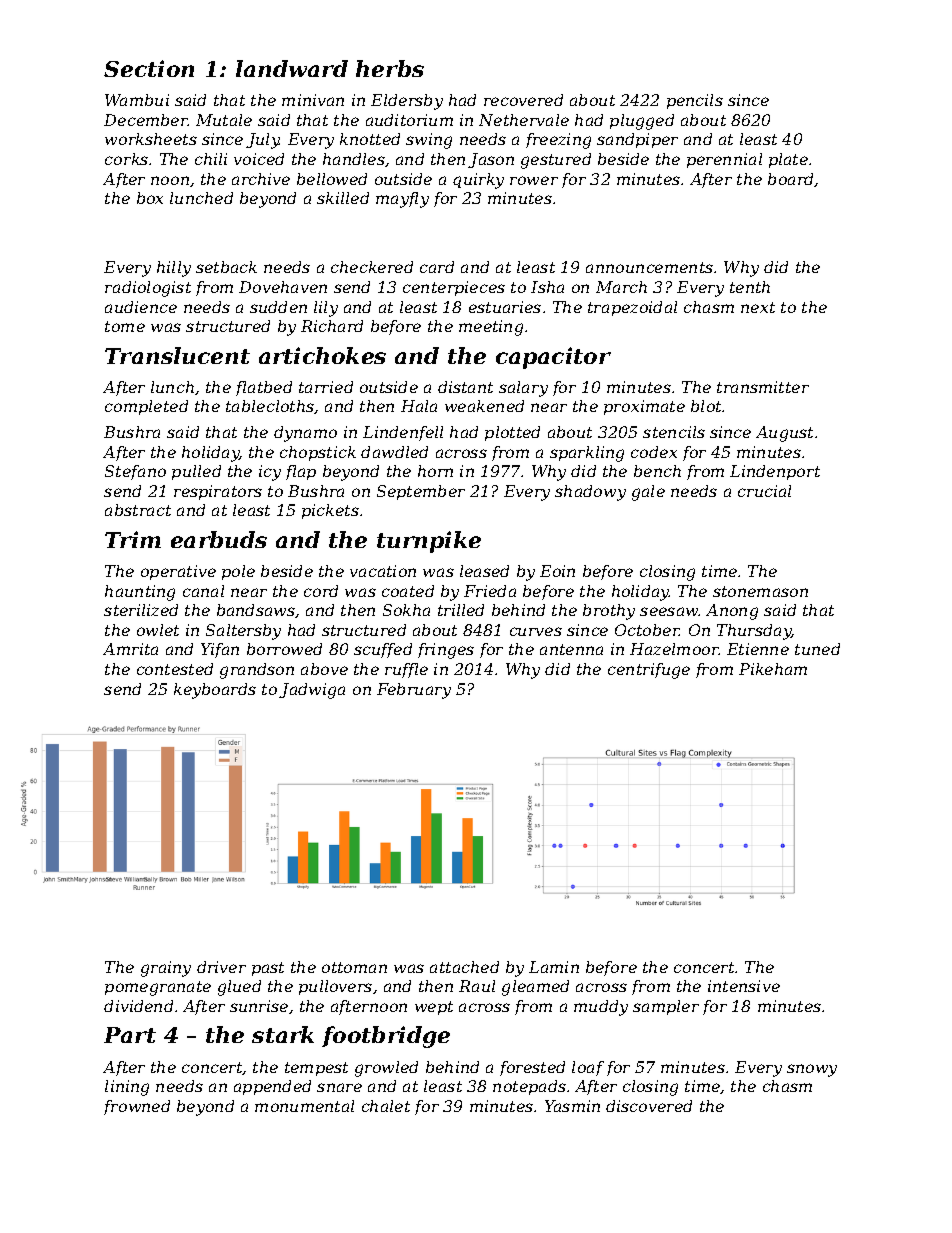 The image size is (952, 1233). I want to click on herbs, so click(390, 68).
